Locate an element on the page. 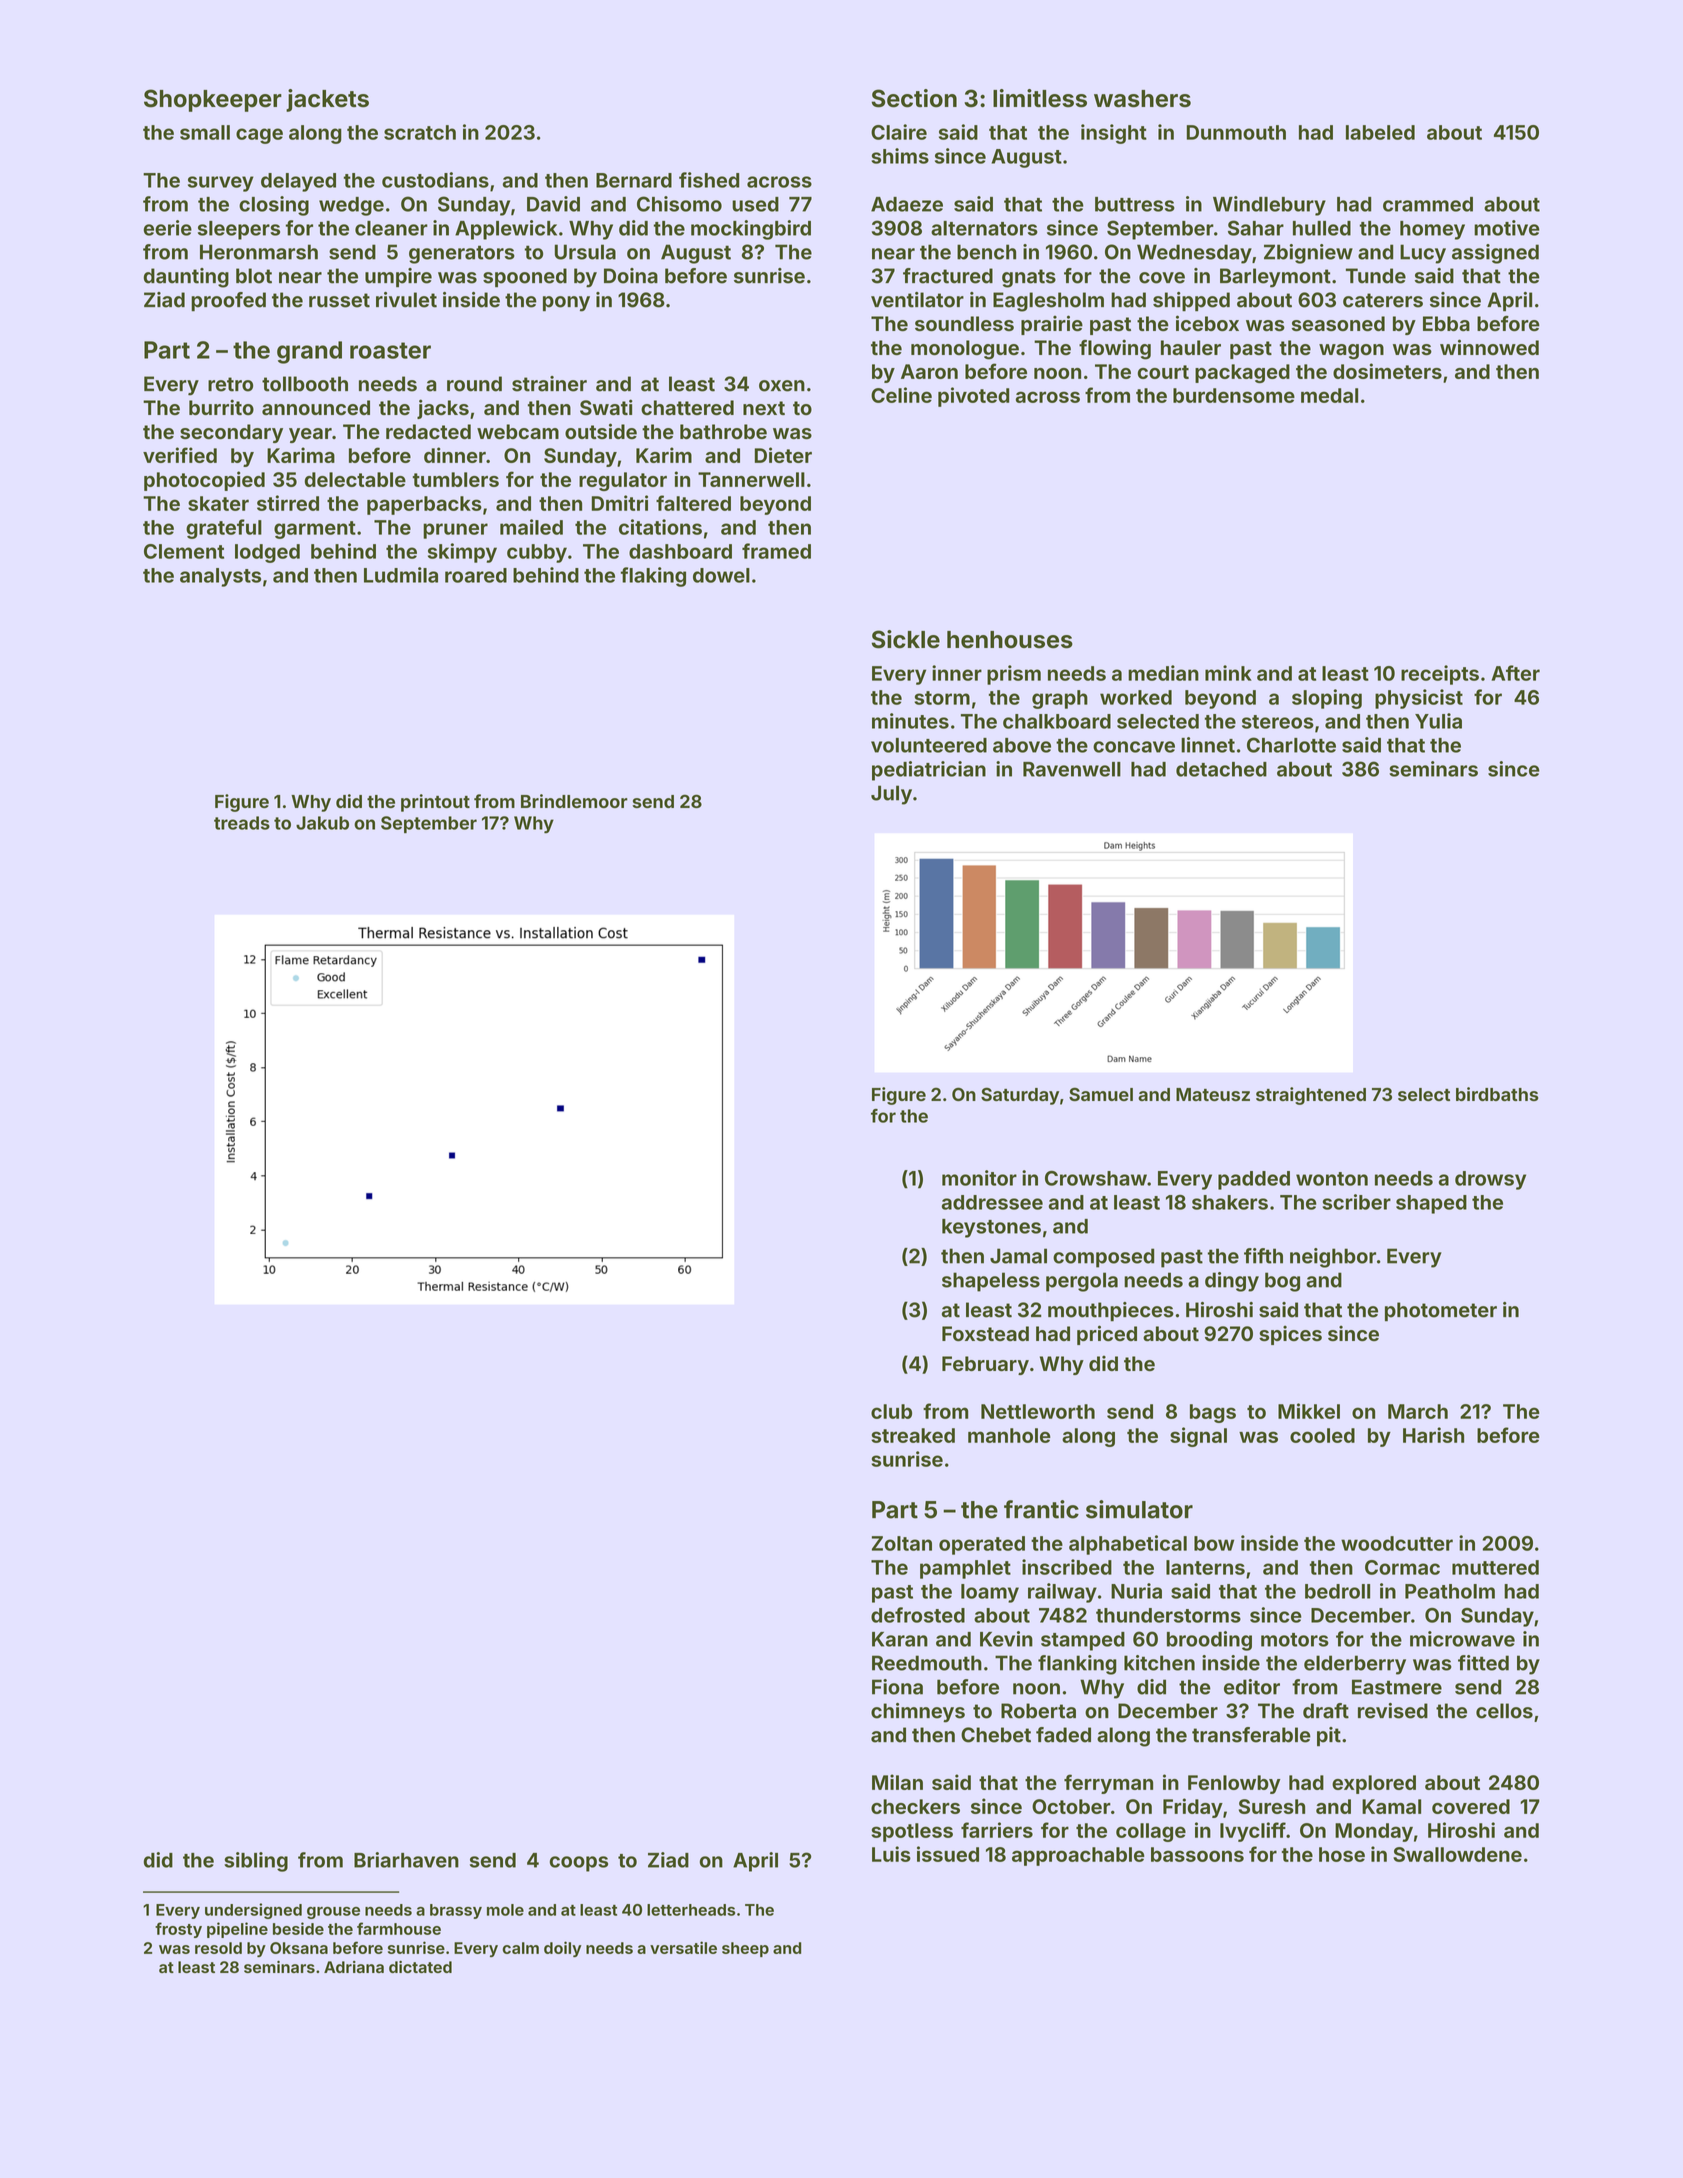 Image resolution: width=1683 pixels, height=2178 pixels. dictated is located at coordinates (420, 1967).
